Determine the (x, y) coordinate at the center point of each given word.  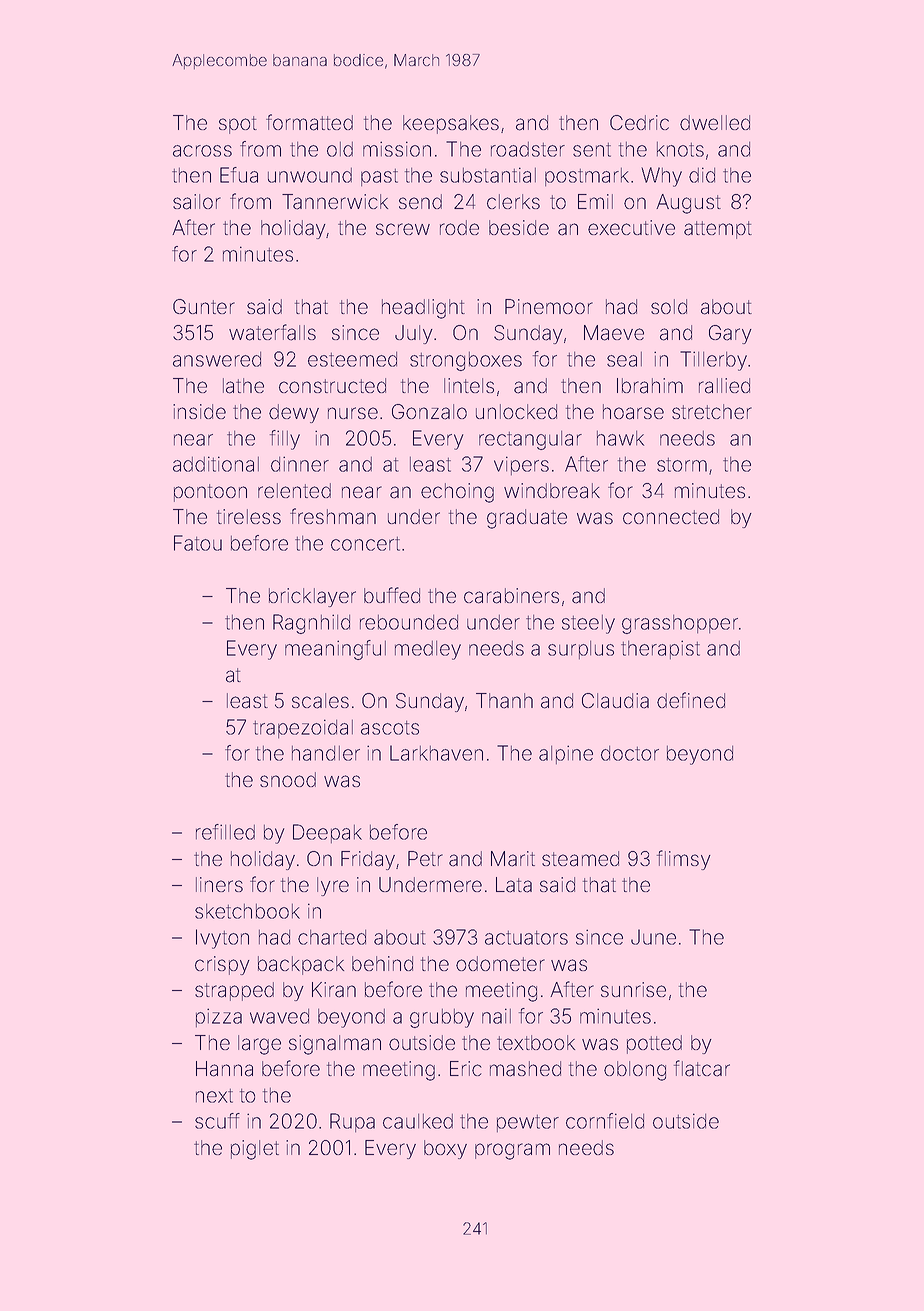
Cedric (639, 122)
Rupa (352, 1122)
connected (671, 516)
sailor (197, 202)
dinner (300, 464)
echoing (457, 493)
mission (397, 149)
